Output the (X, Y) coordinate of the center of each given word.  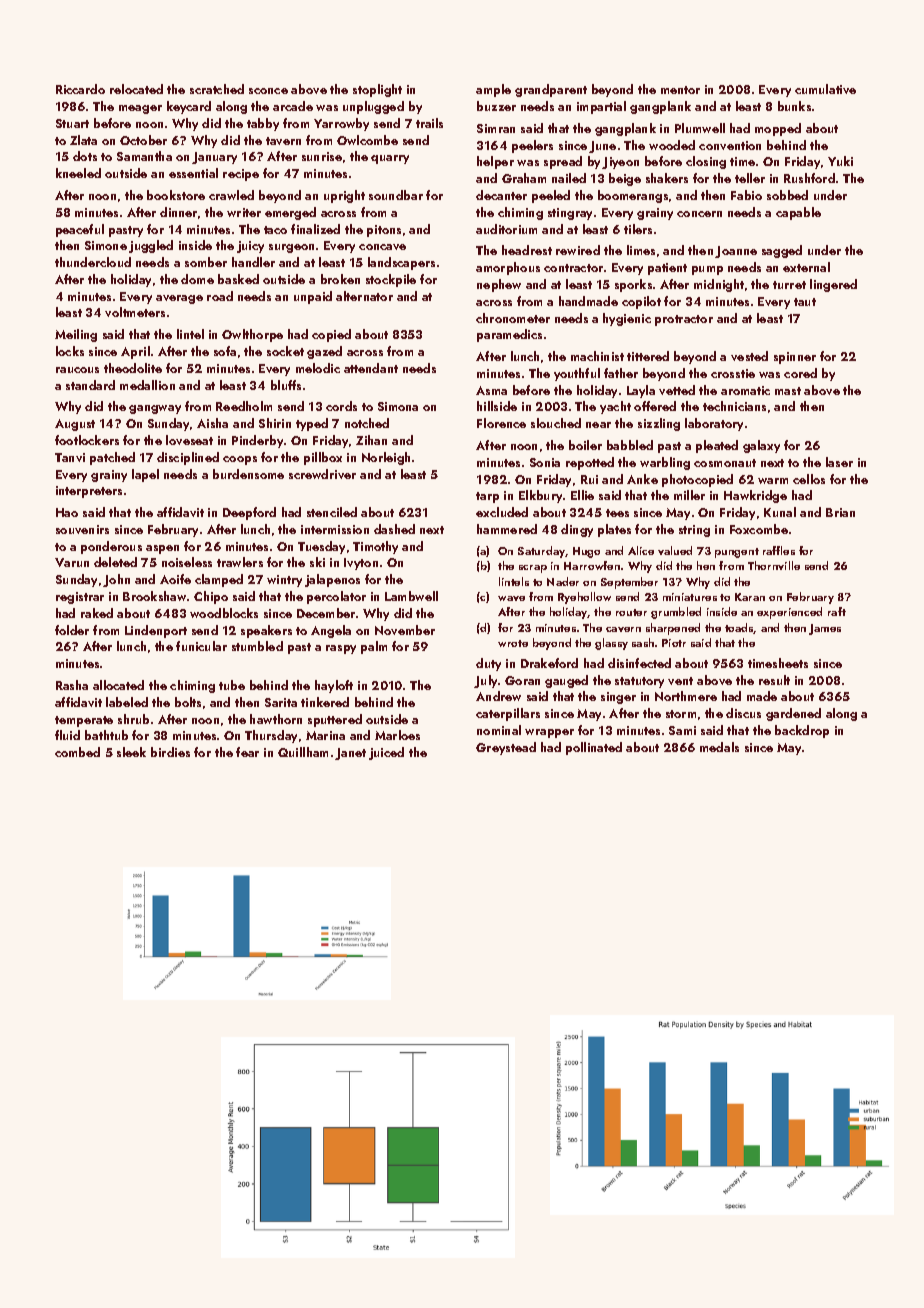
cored (800, 373)
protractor (684, 320)
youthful (577, 374)
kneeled (78, 173)
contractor (573, 268)
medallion (147, 385)
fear (247, 752)
